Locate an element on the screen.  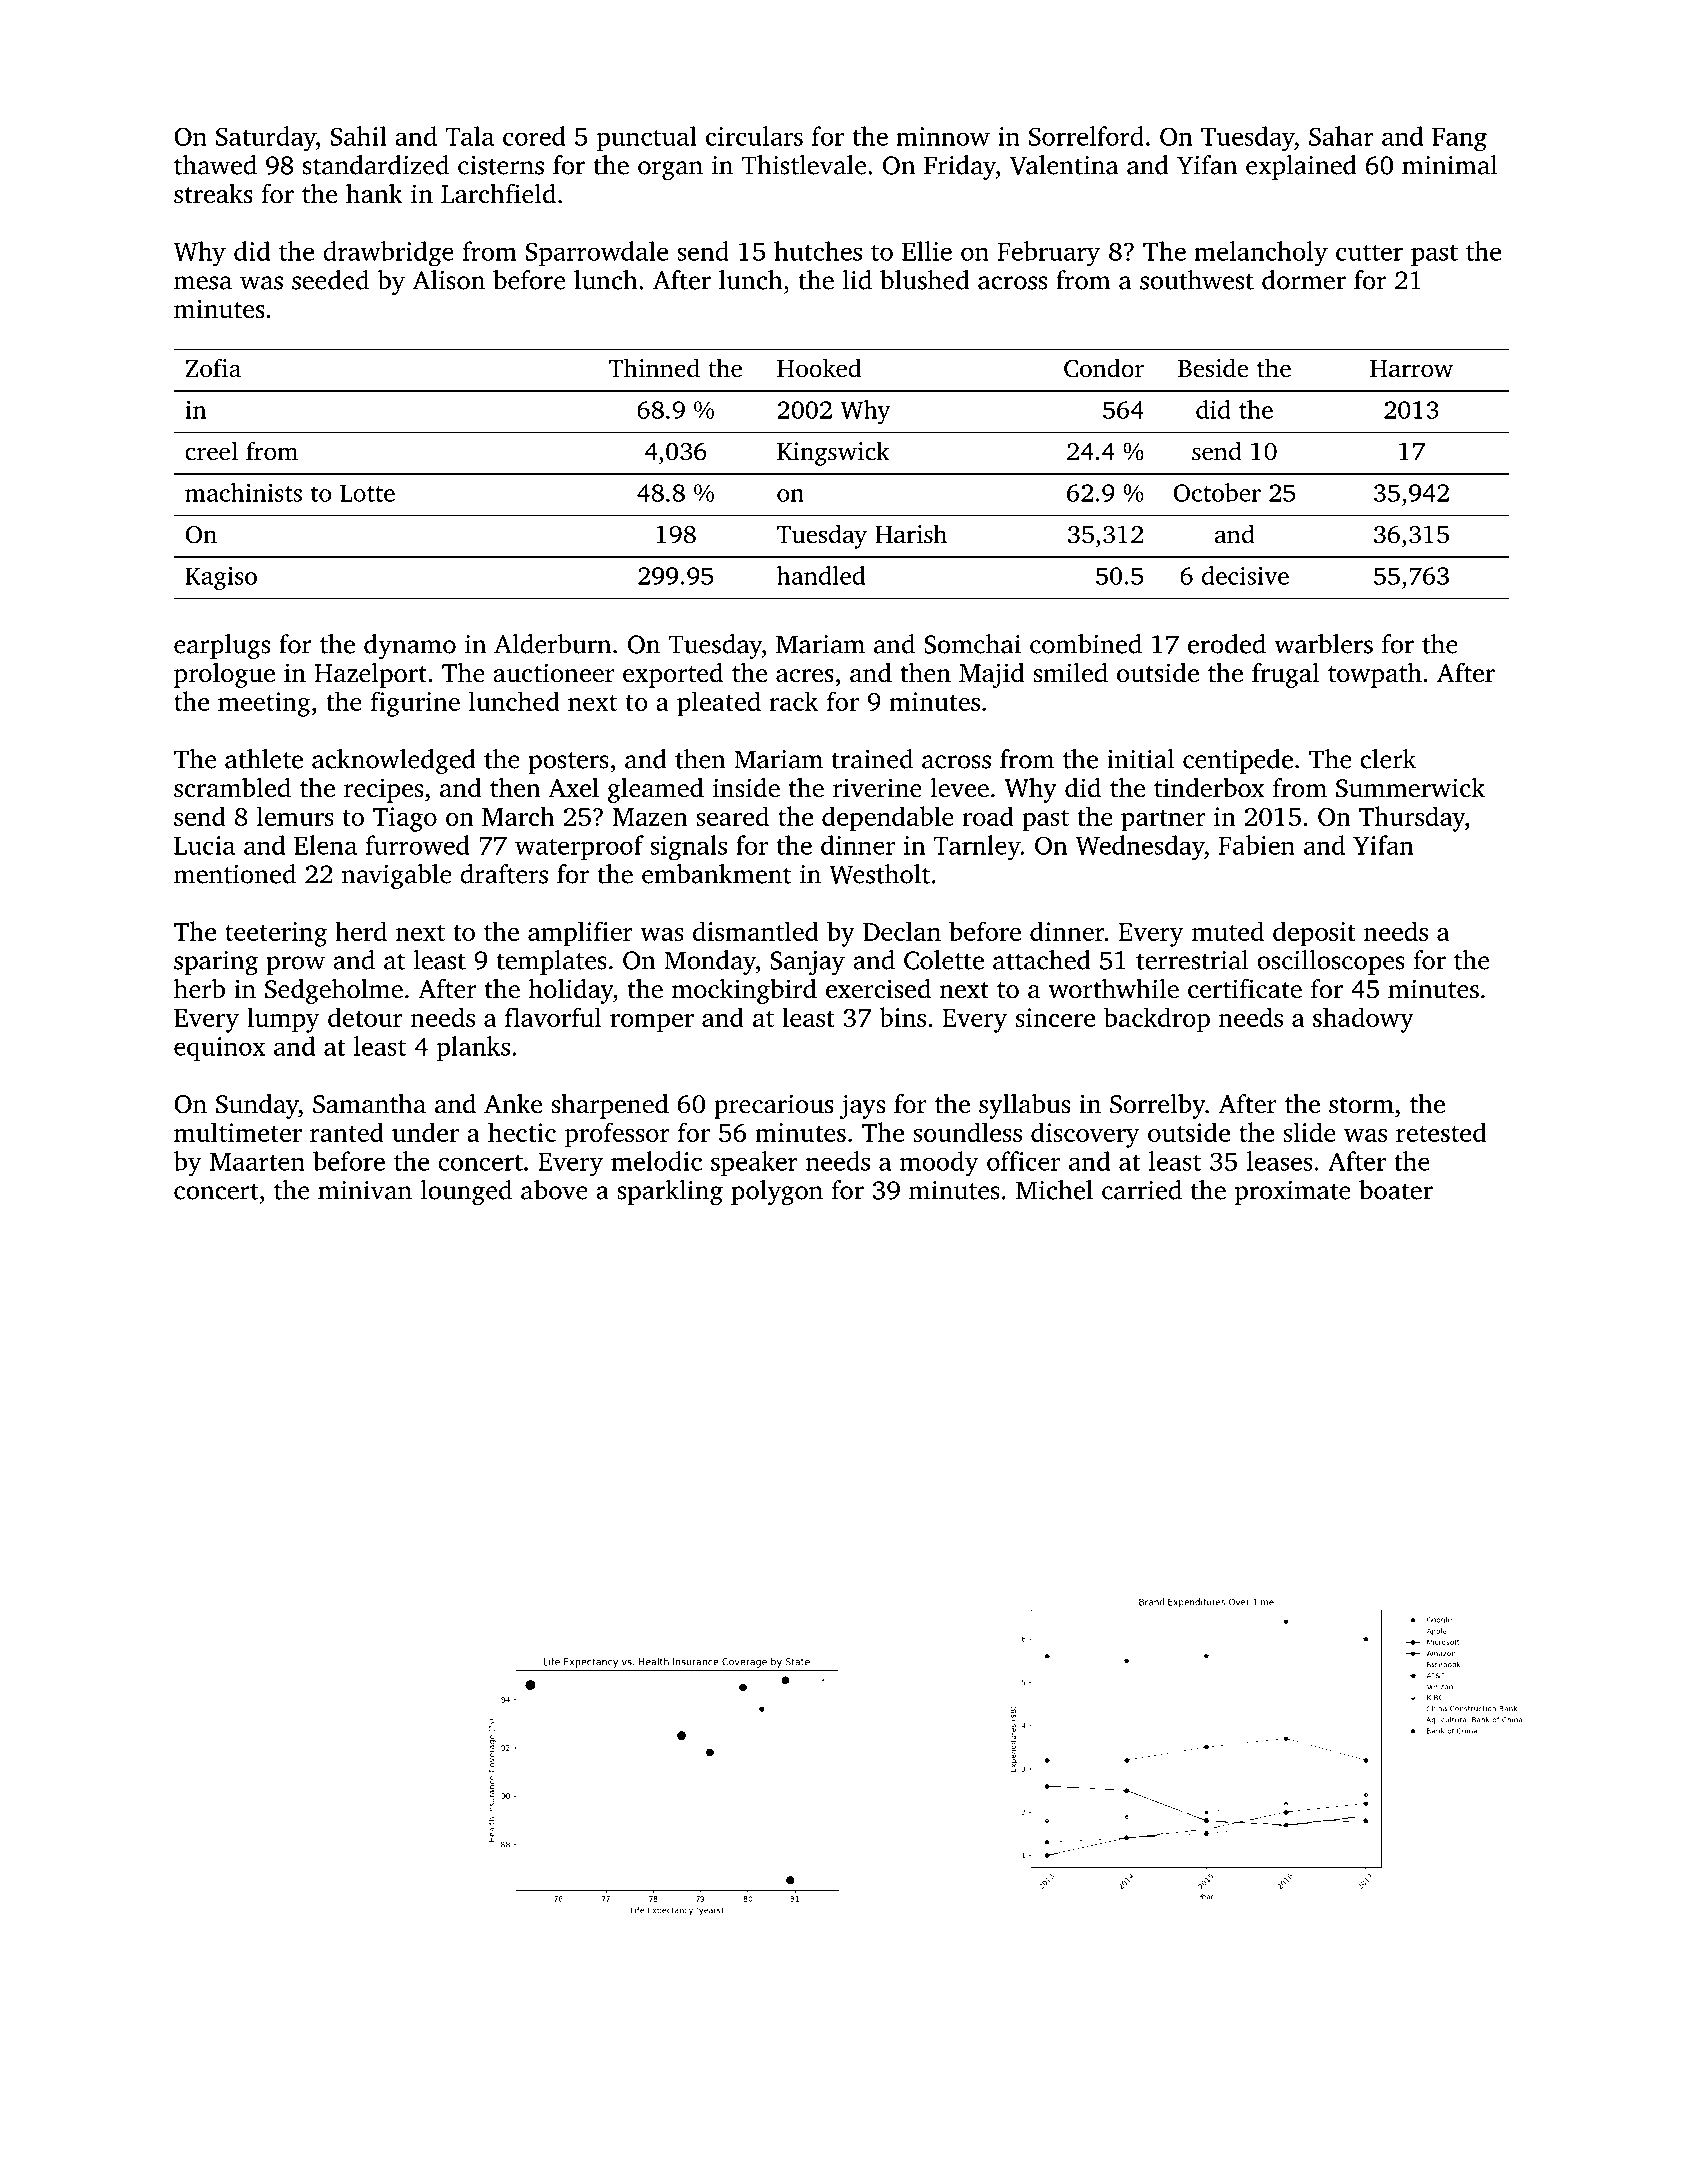
bins is located at coordinates (903, 1017).
